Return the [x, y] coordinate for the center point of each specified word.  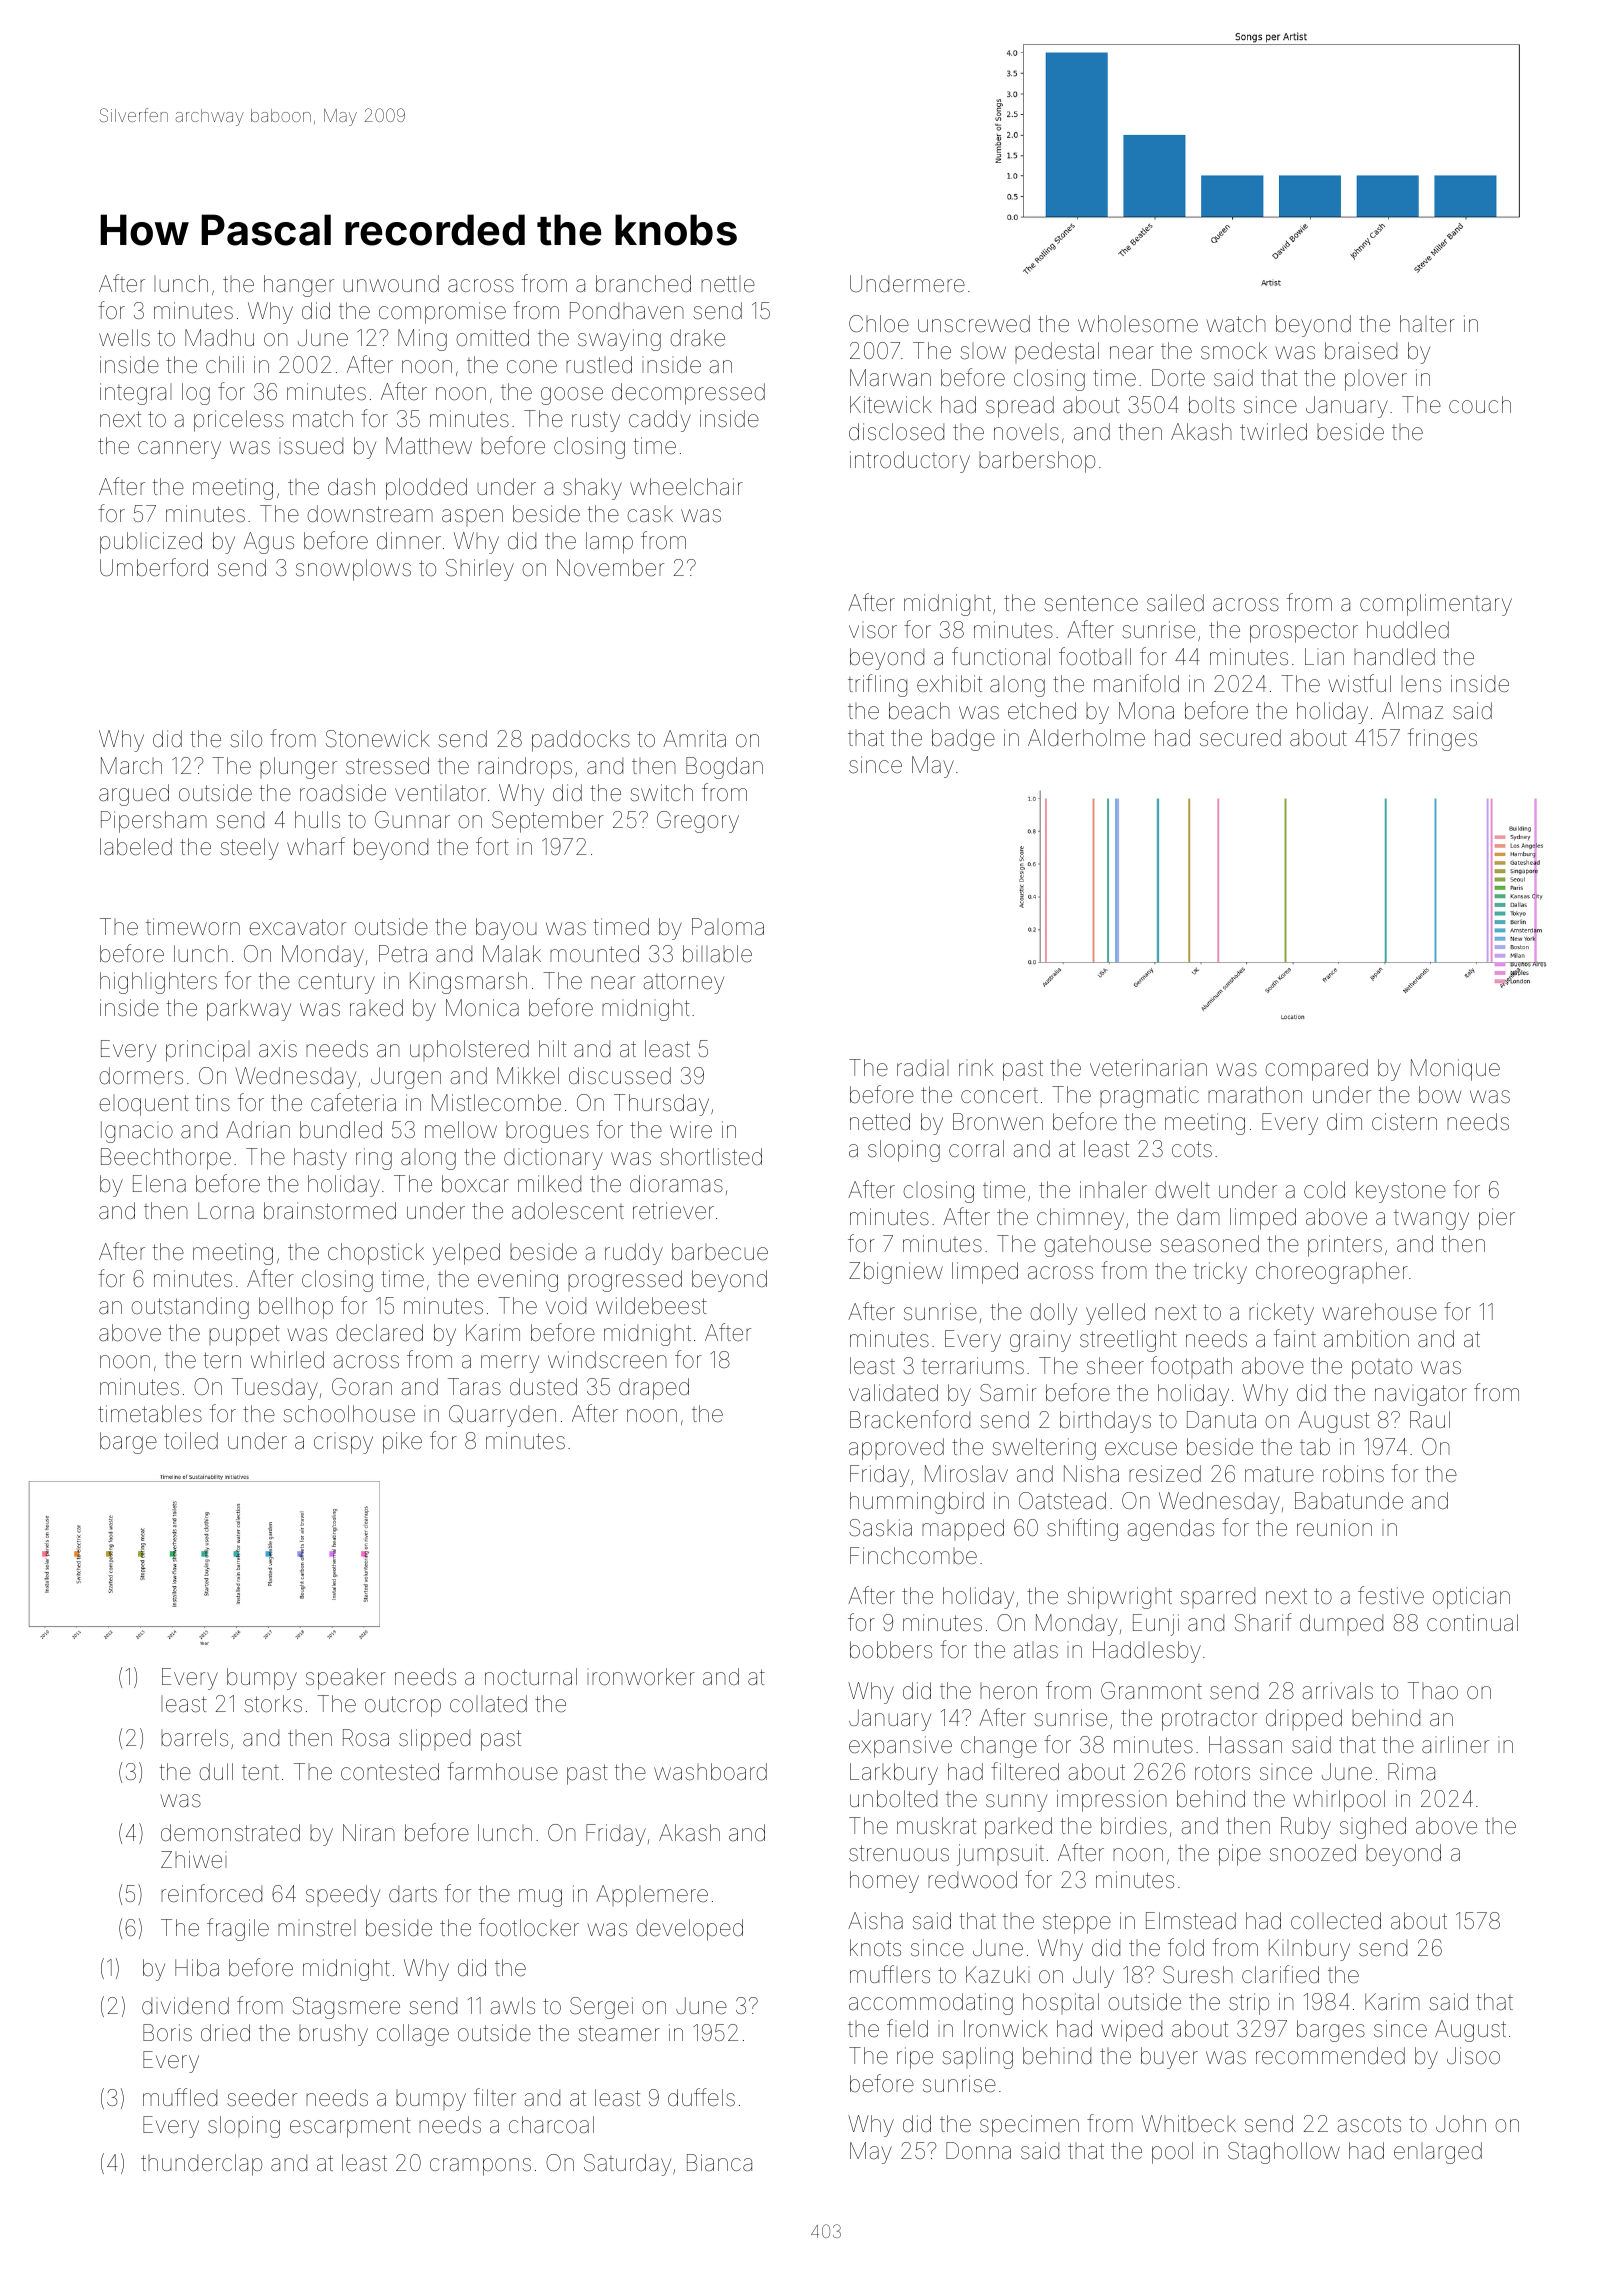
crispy [343, 1445]
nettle [728, 284]
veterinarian [1148, 1068]
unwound [391, 284]
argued [134, 795]
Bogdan [724, 768]
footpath [1191, 1367]
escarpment [350, 2127]
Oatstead [1062, 1501]
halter [1427, 324]
